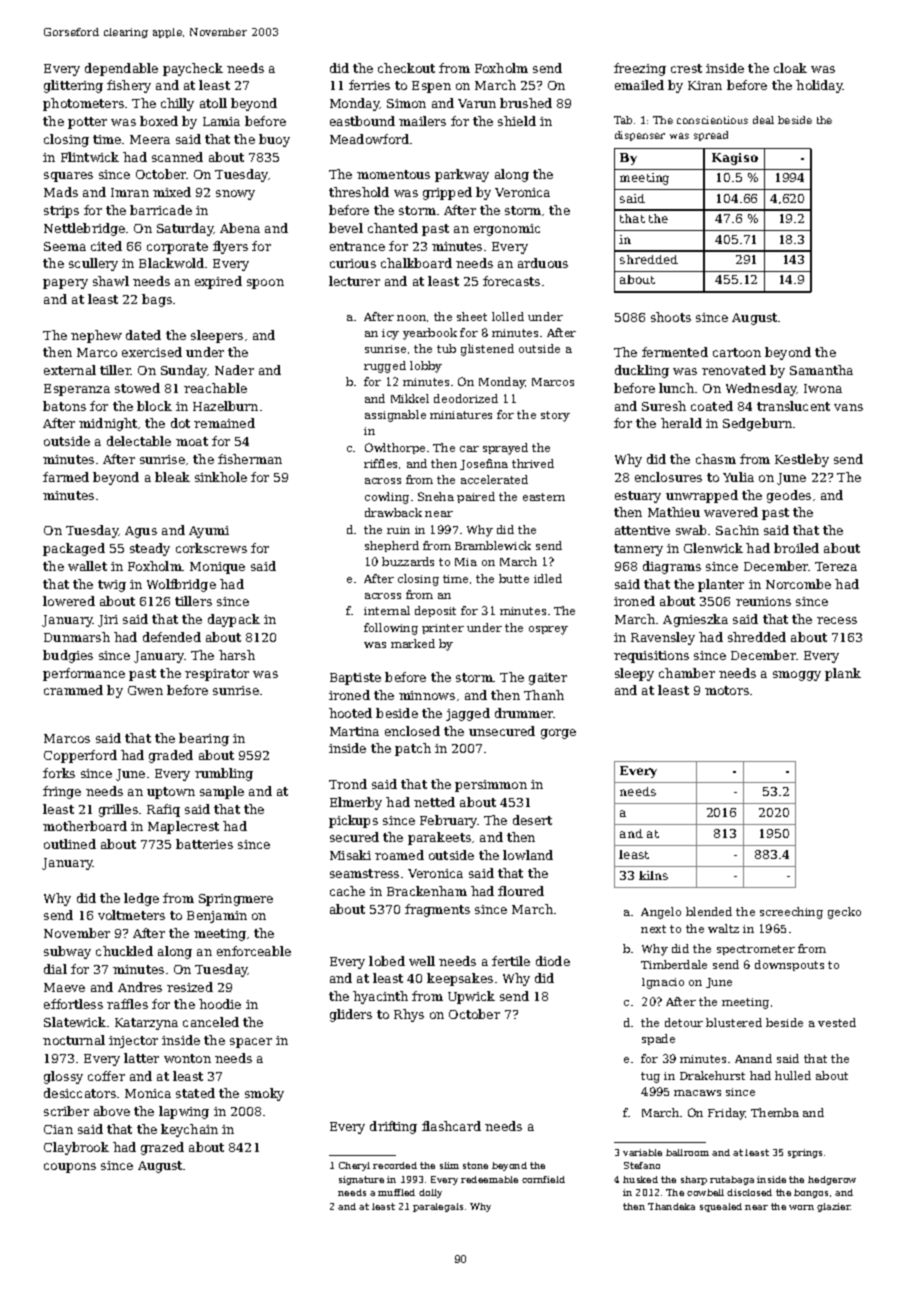  I want to click on Sedgeburn, so click(757, 424).
